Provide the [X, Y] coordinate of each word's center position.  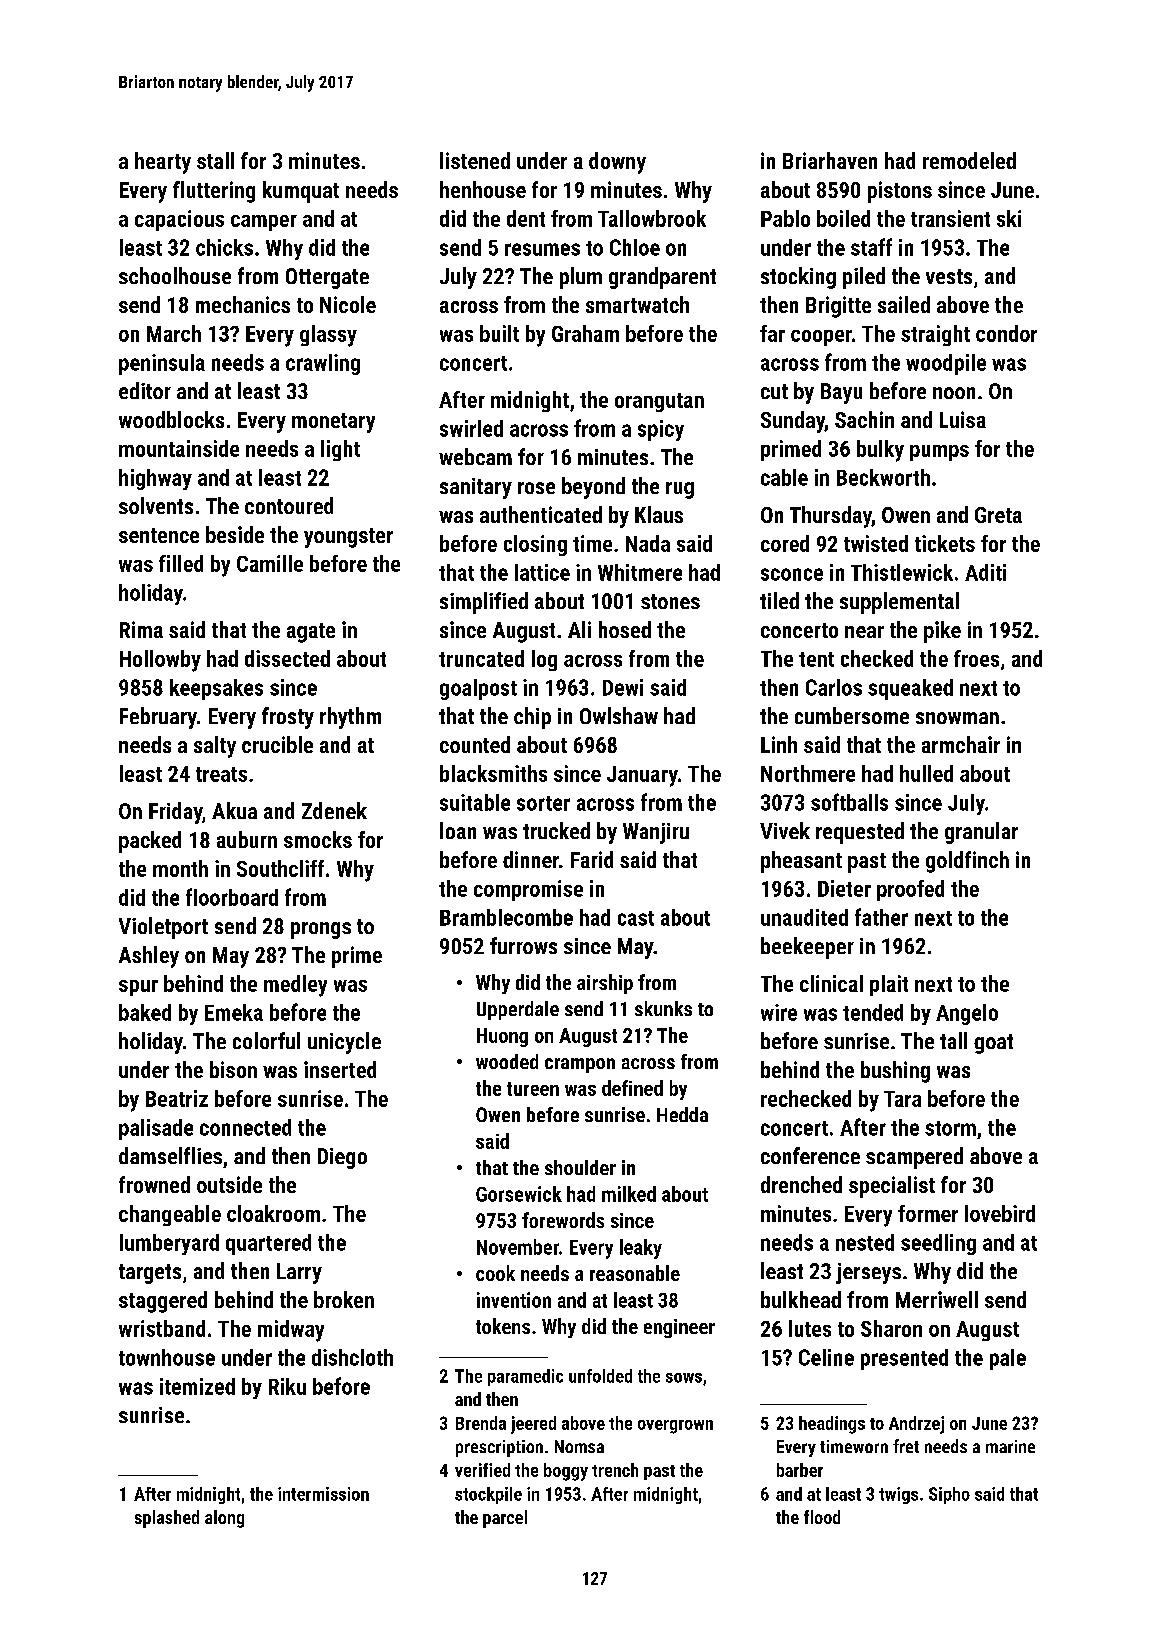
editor [145, 390]
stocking [798, 278]
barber [800, 1470]
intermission [323, 1494]
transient [950, 218]
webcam [475, 456]
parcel [505, 1519]
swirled [471, 428]
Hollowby [160, 661]
